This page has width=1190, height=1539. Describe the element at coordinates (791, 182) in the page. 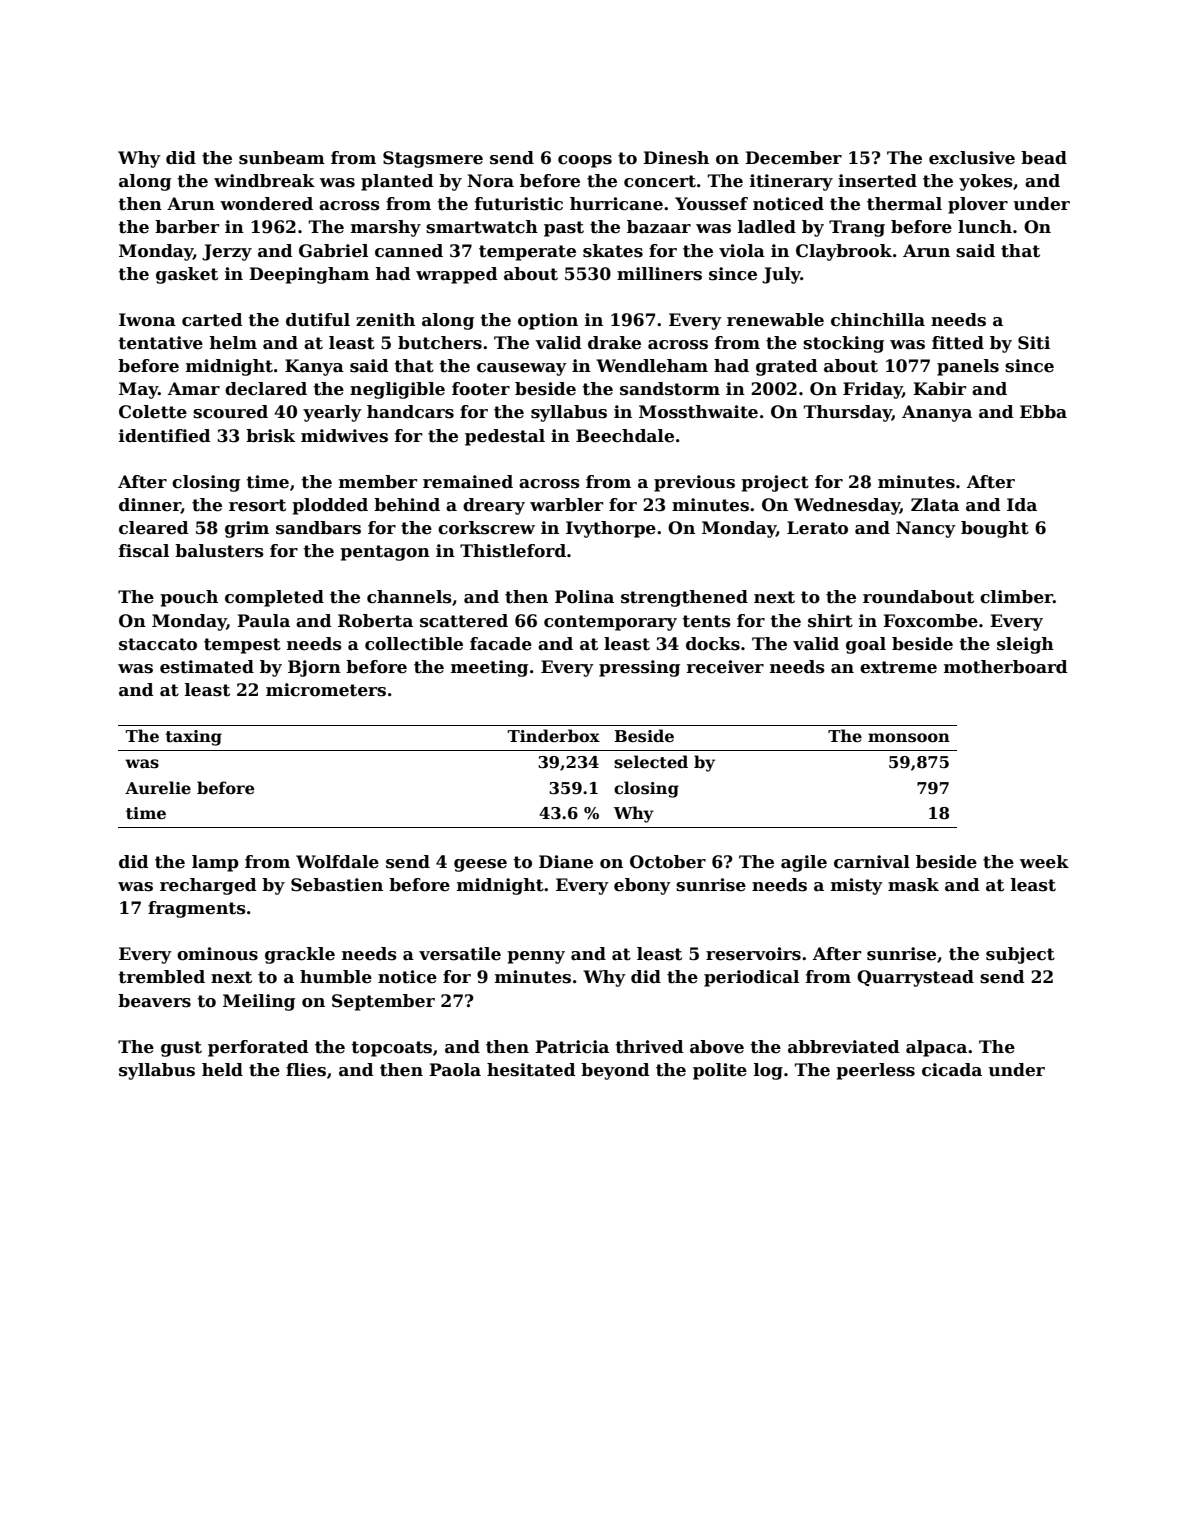

I see `itinerary` at that location.
